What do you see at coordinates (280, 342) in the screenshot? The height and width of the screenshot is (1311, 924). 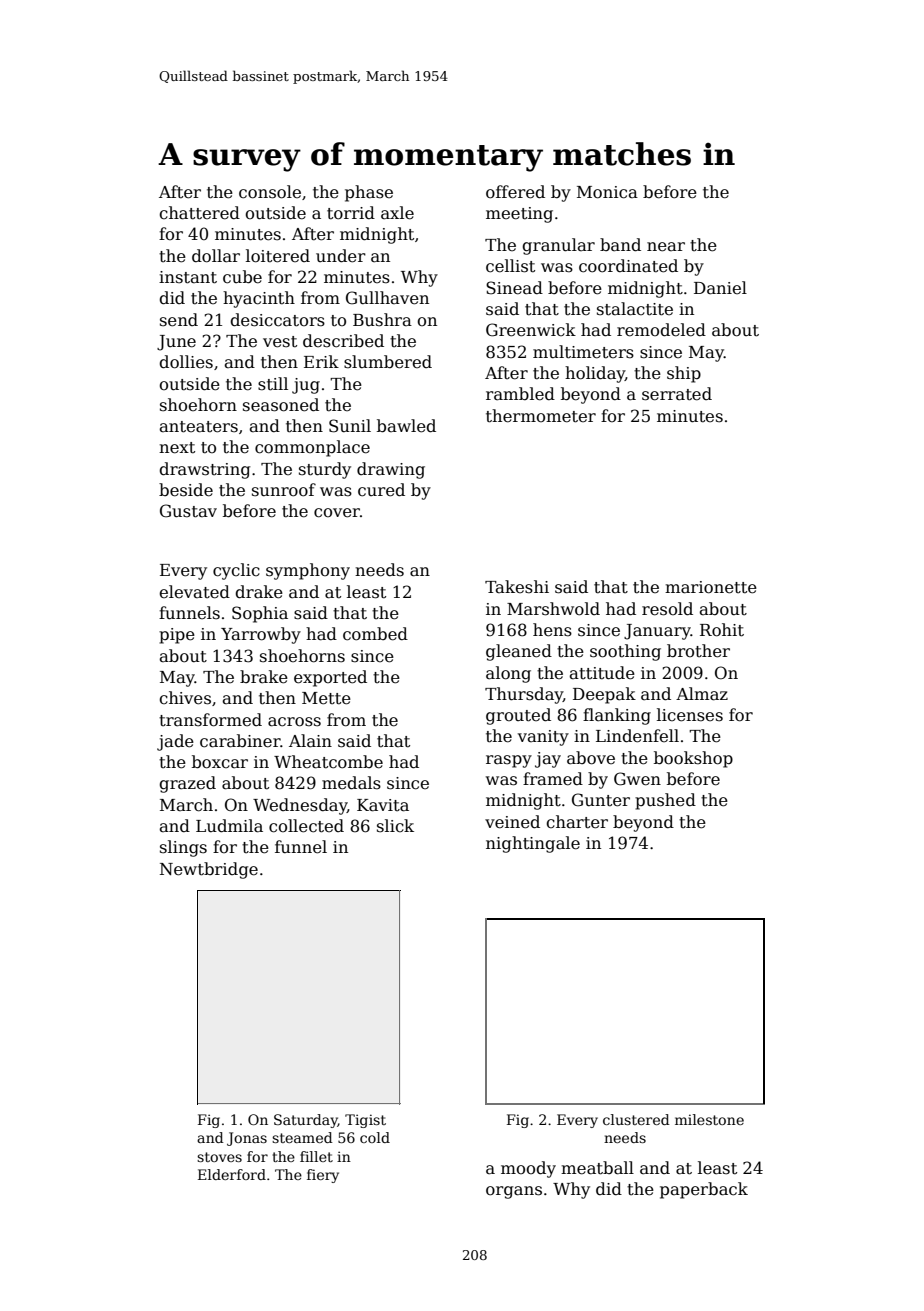 I see `vest` at bounding box center [280, 342].
